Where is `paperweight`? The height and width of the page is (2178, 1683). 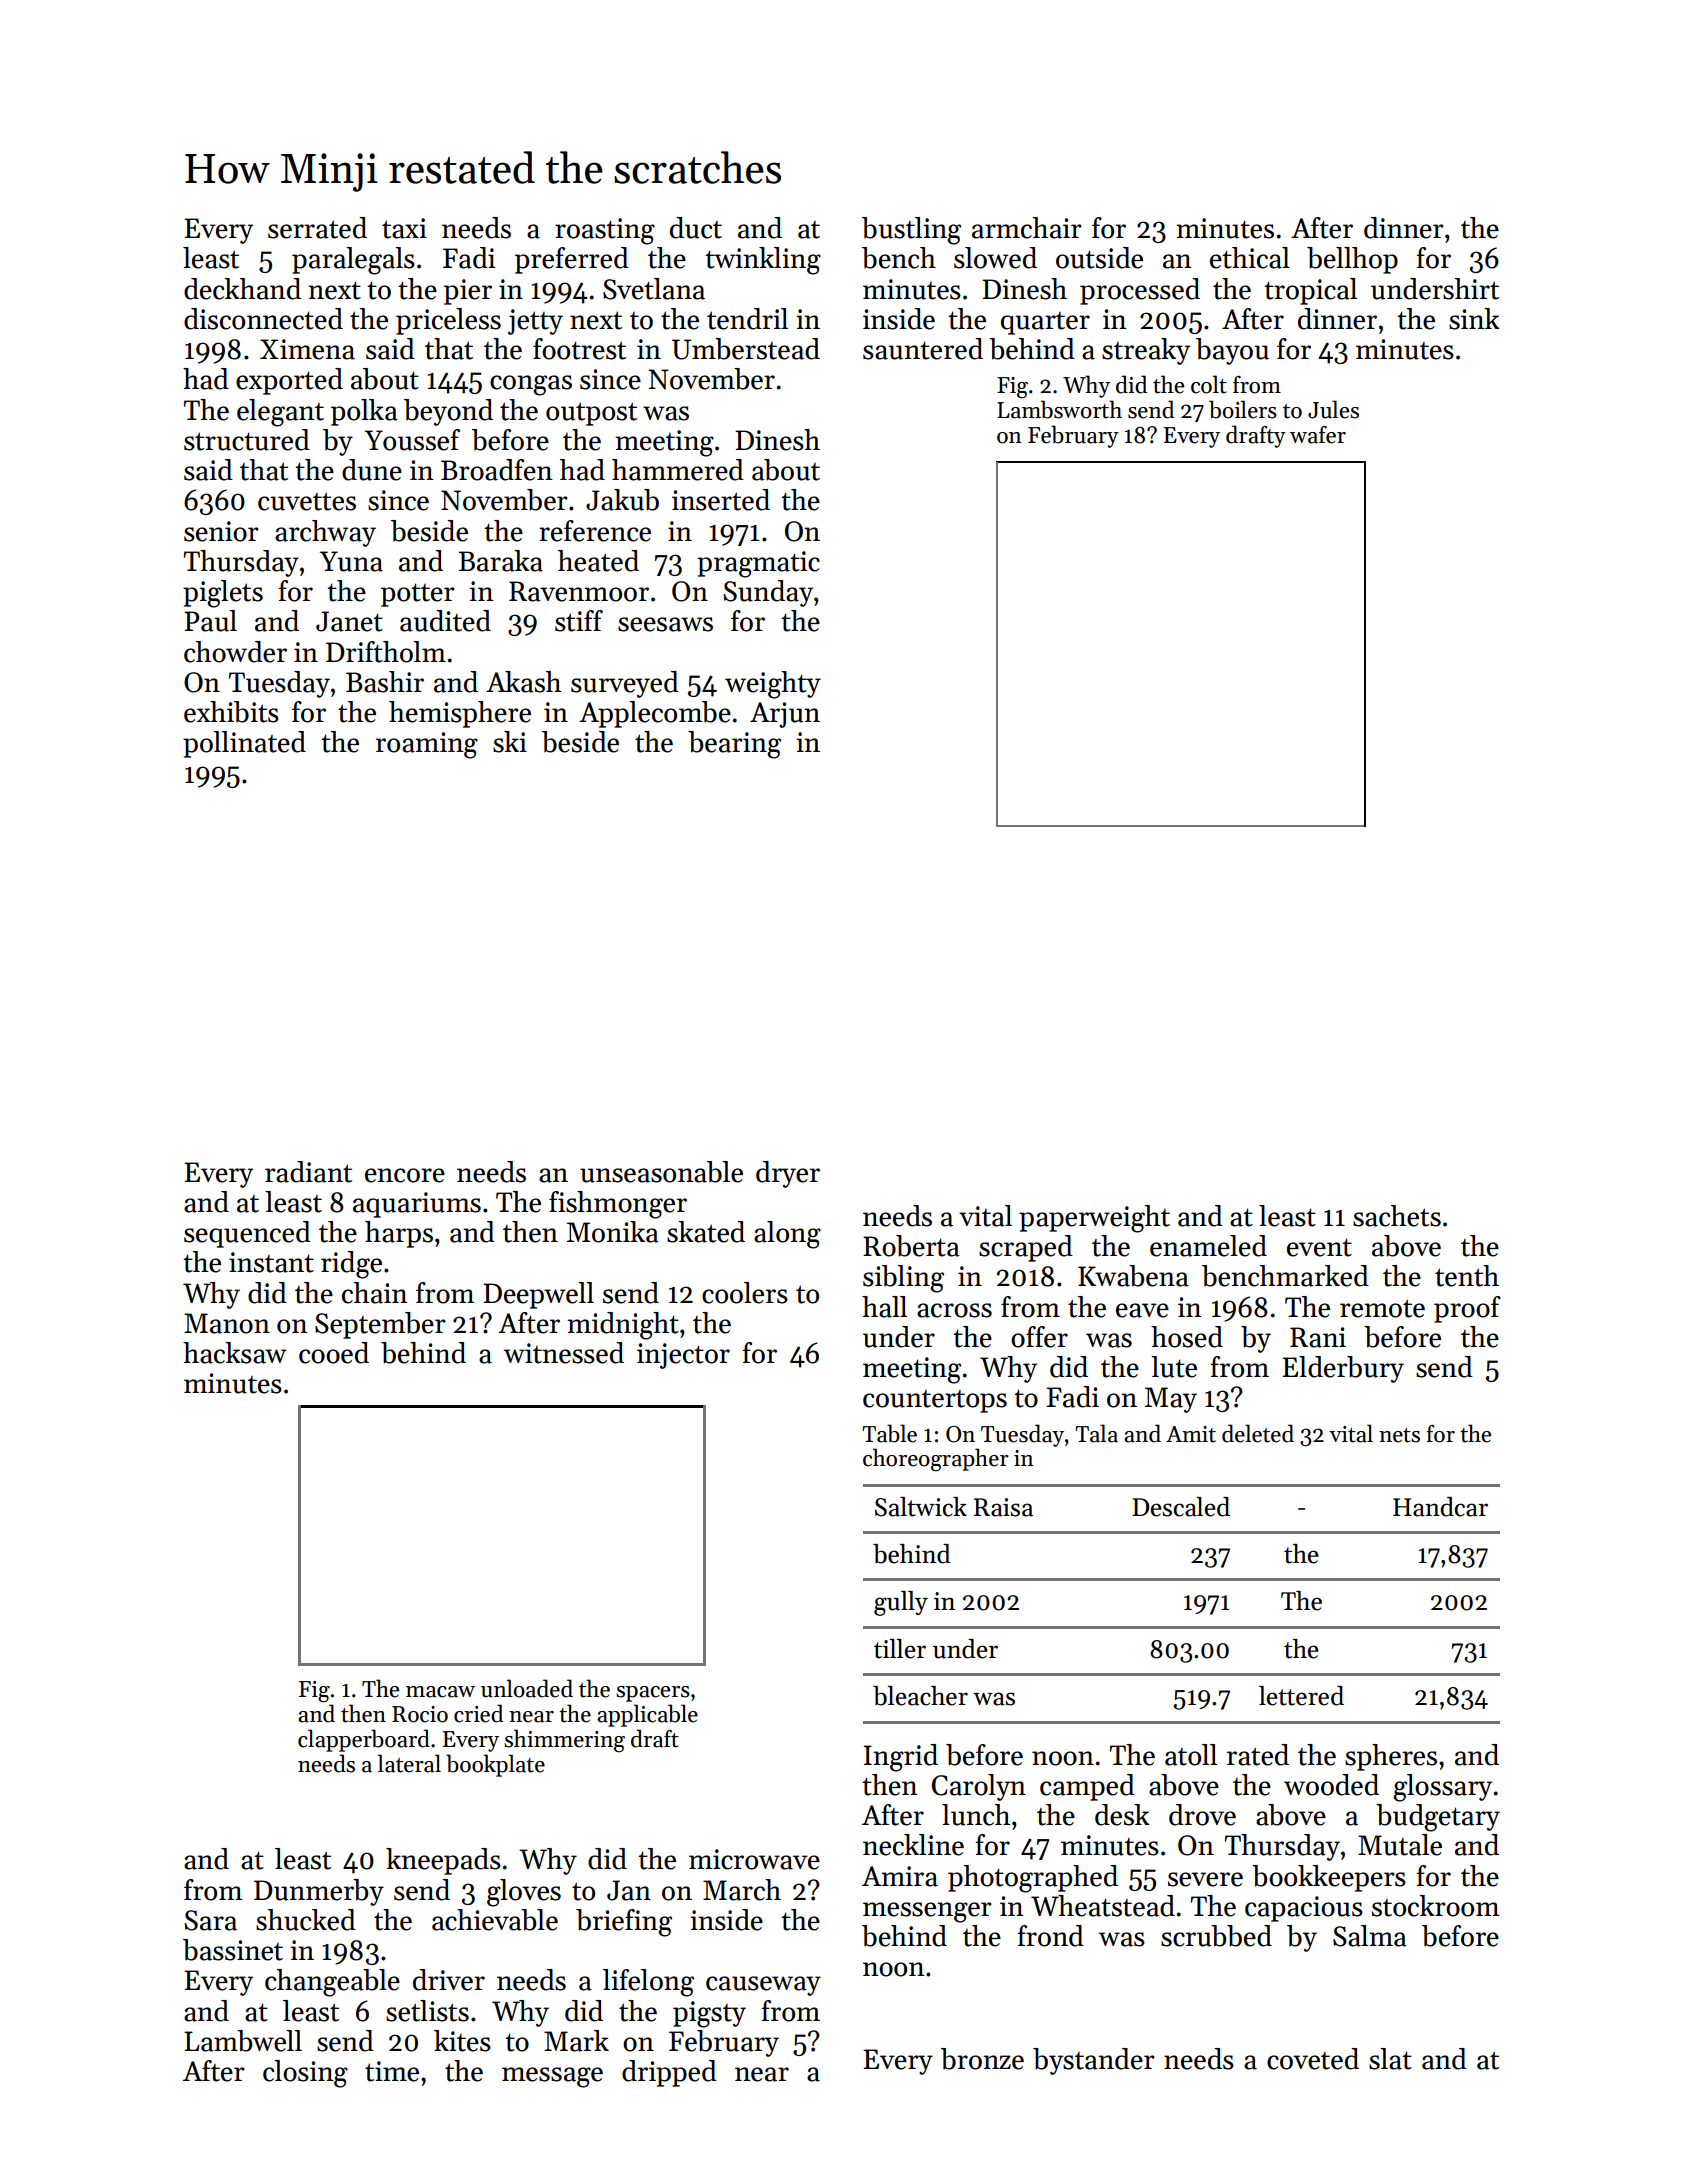
paperweight is located at coordinates (1094, 1219).
